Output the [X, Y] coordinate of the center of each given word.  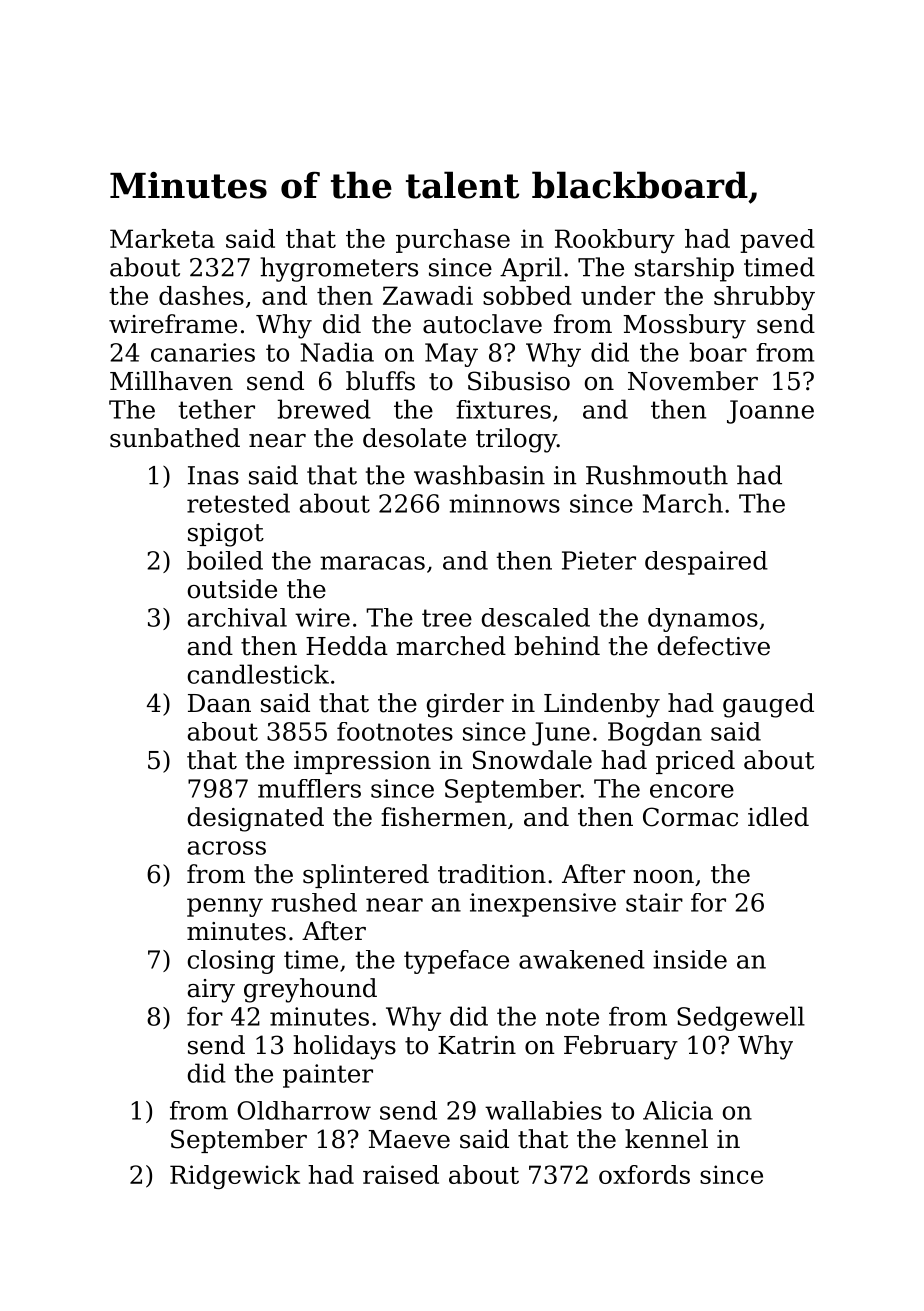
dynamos [703, 620]
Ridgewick [235, 1177]
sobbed [527, 295]
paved [777, 241]
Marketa [162, 238]
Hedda [347, 646]
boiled [225, 560]
